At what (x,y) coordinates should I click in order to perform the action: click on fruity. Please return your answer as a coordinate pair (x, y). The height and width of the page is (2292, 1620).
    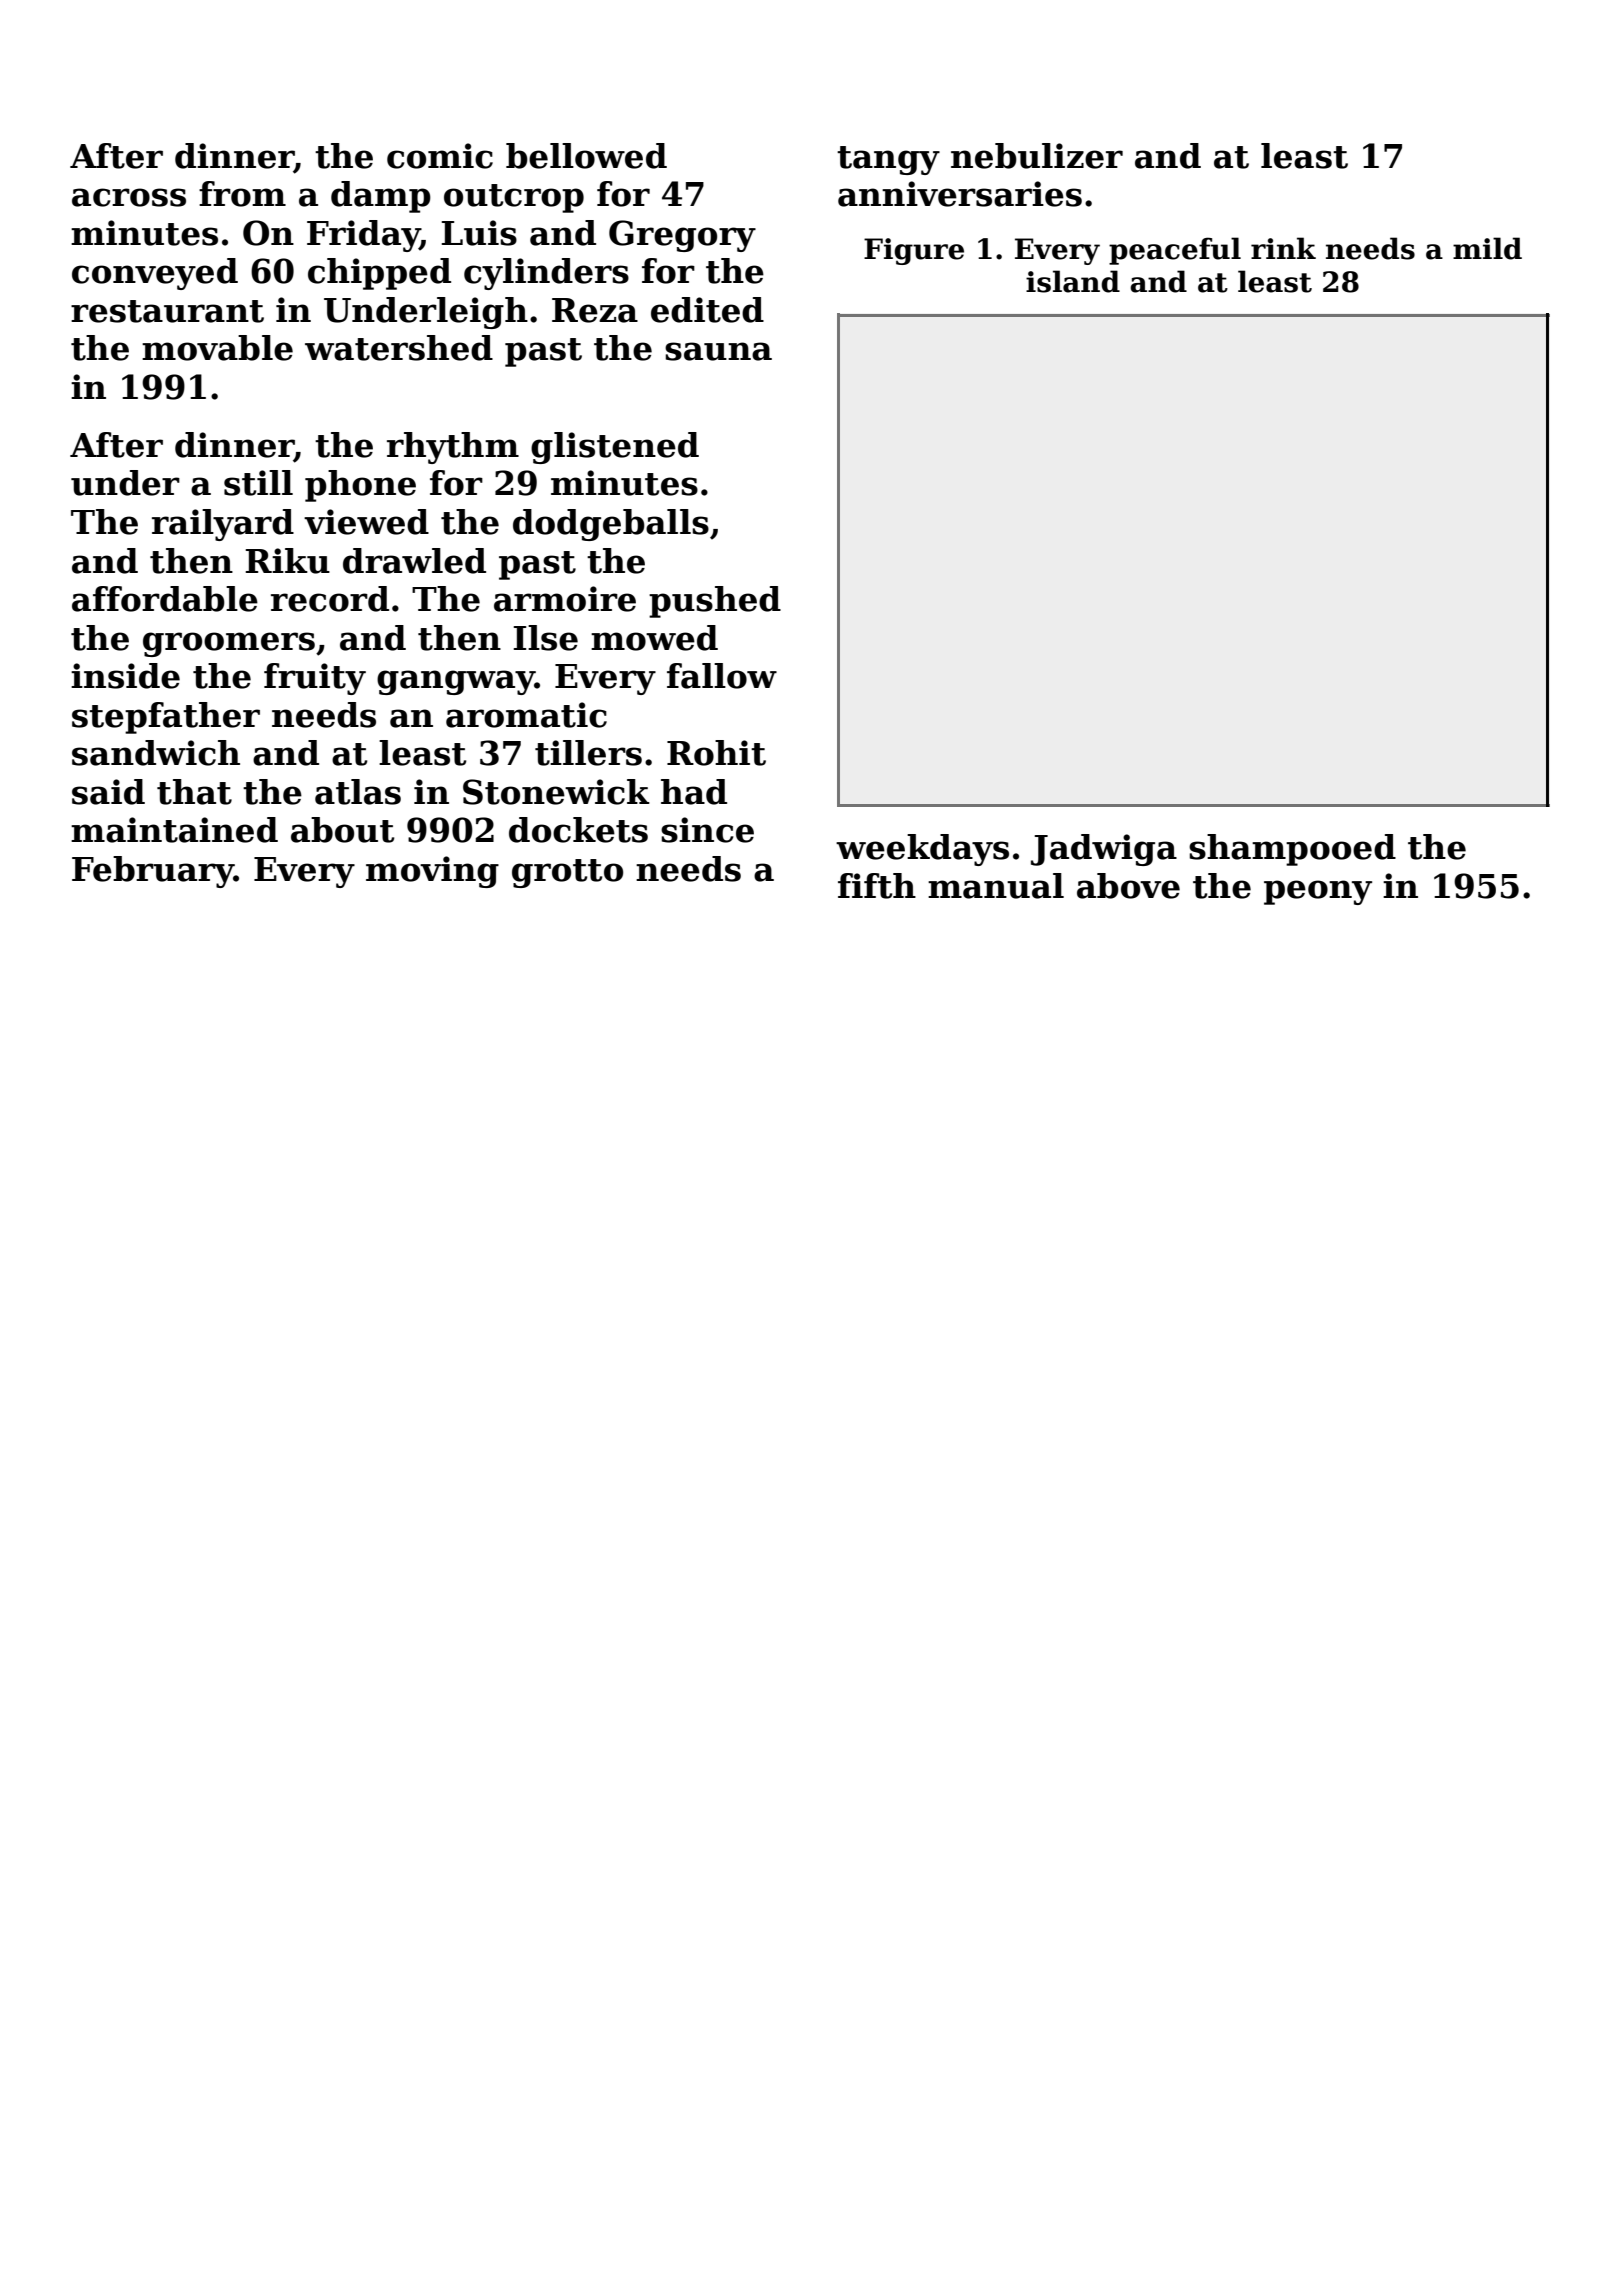
    Looking at the image, I should click on (315, 679).
